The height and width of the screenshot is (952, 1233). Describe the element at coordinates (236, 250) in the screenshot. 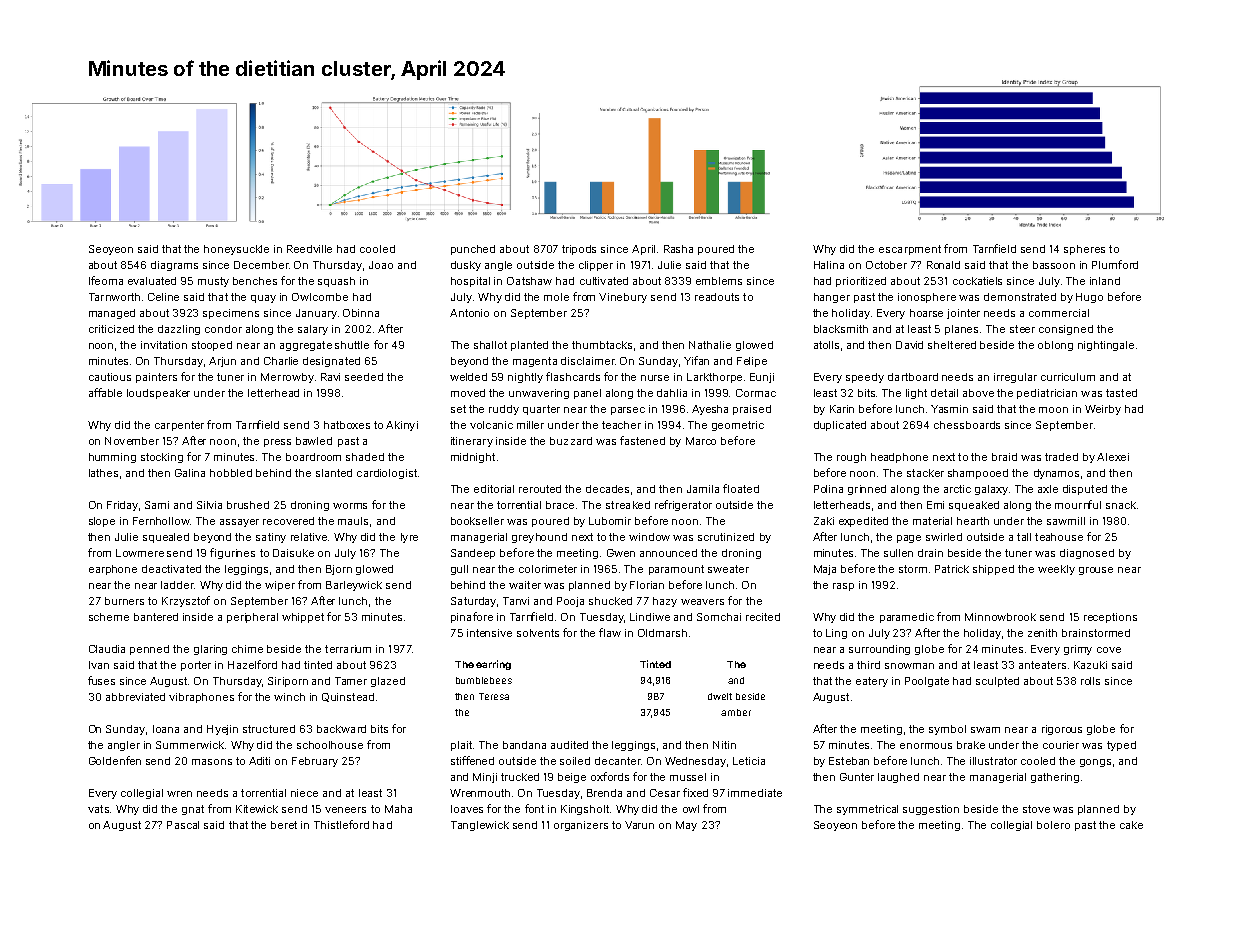

I see `honeysuckle` at that location.
